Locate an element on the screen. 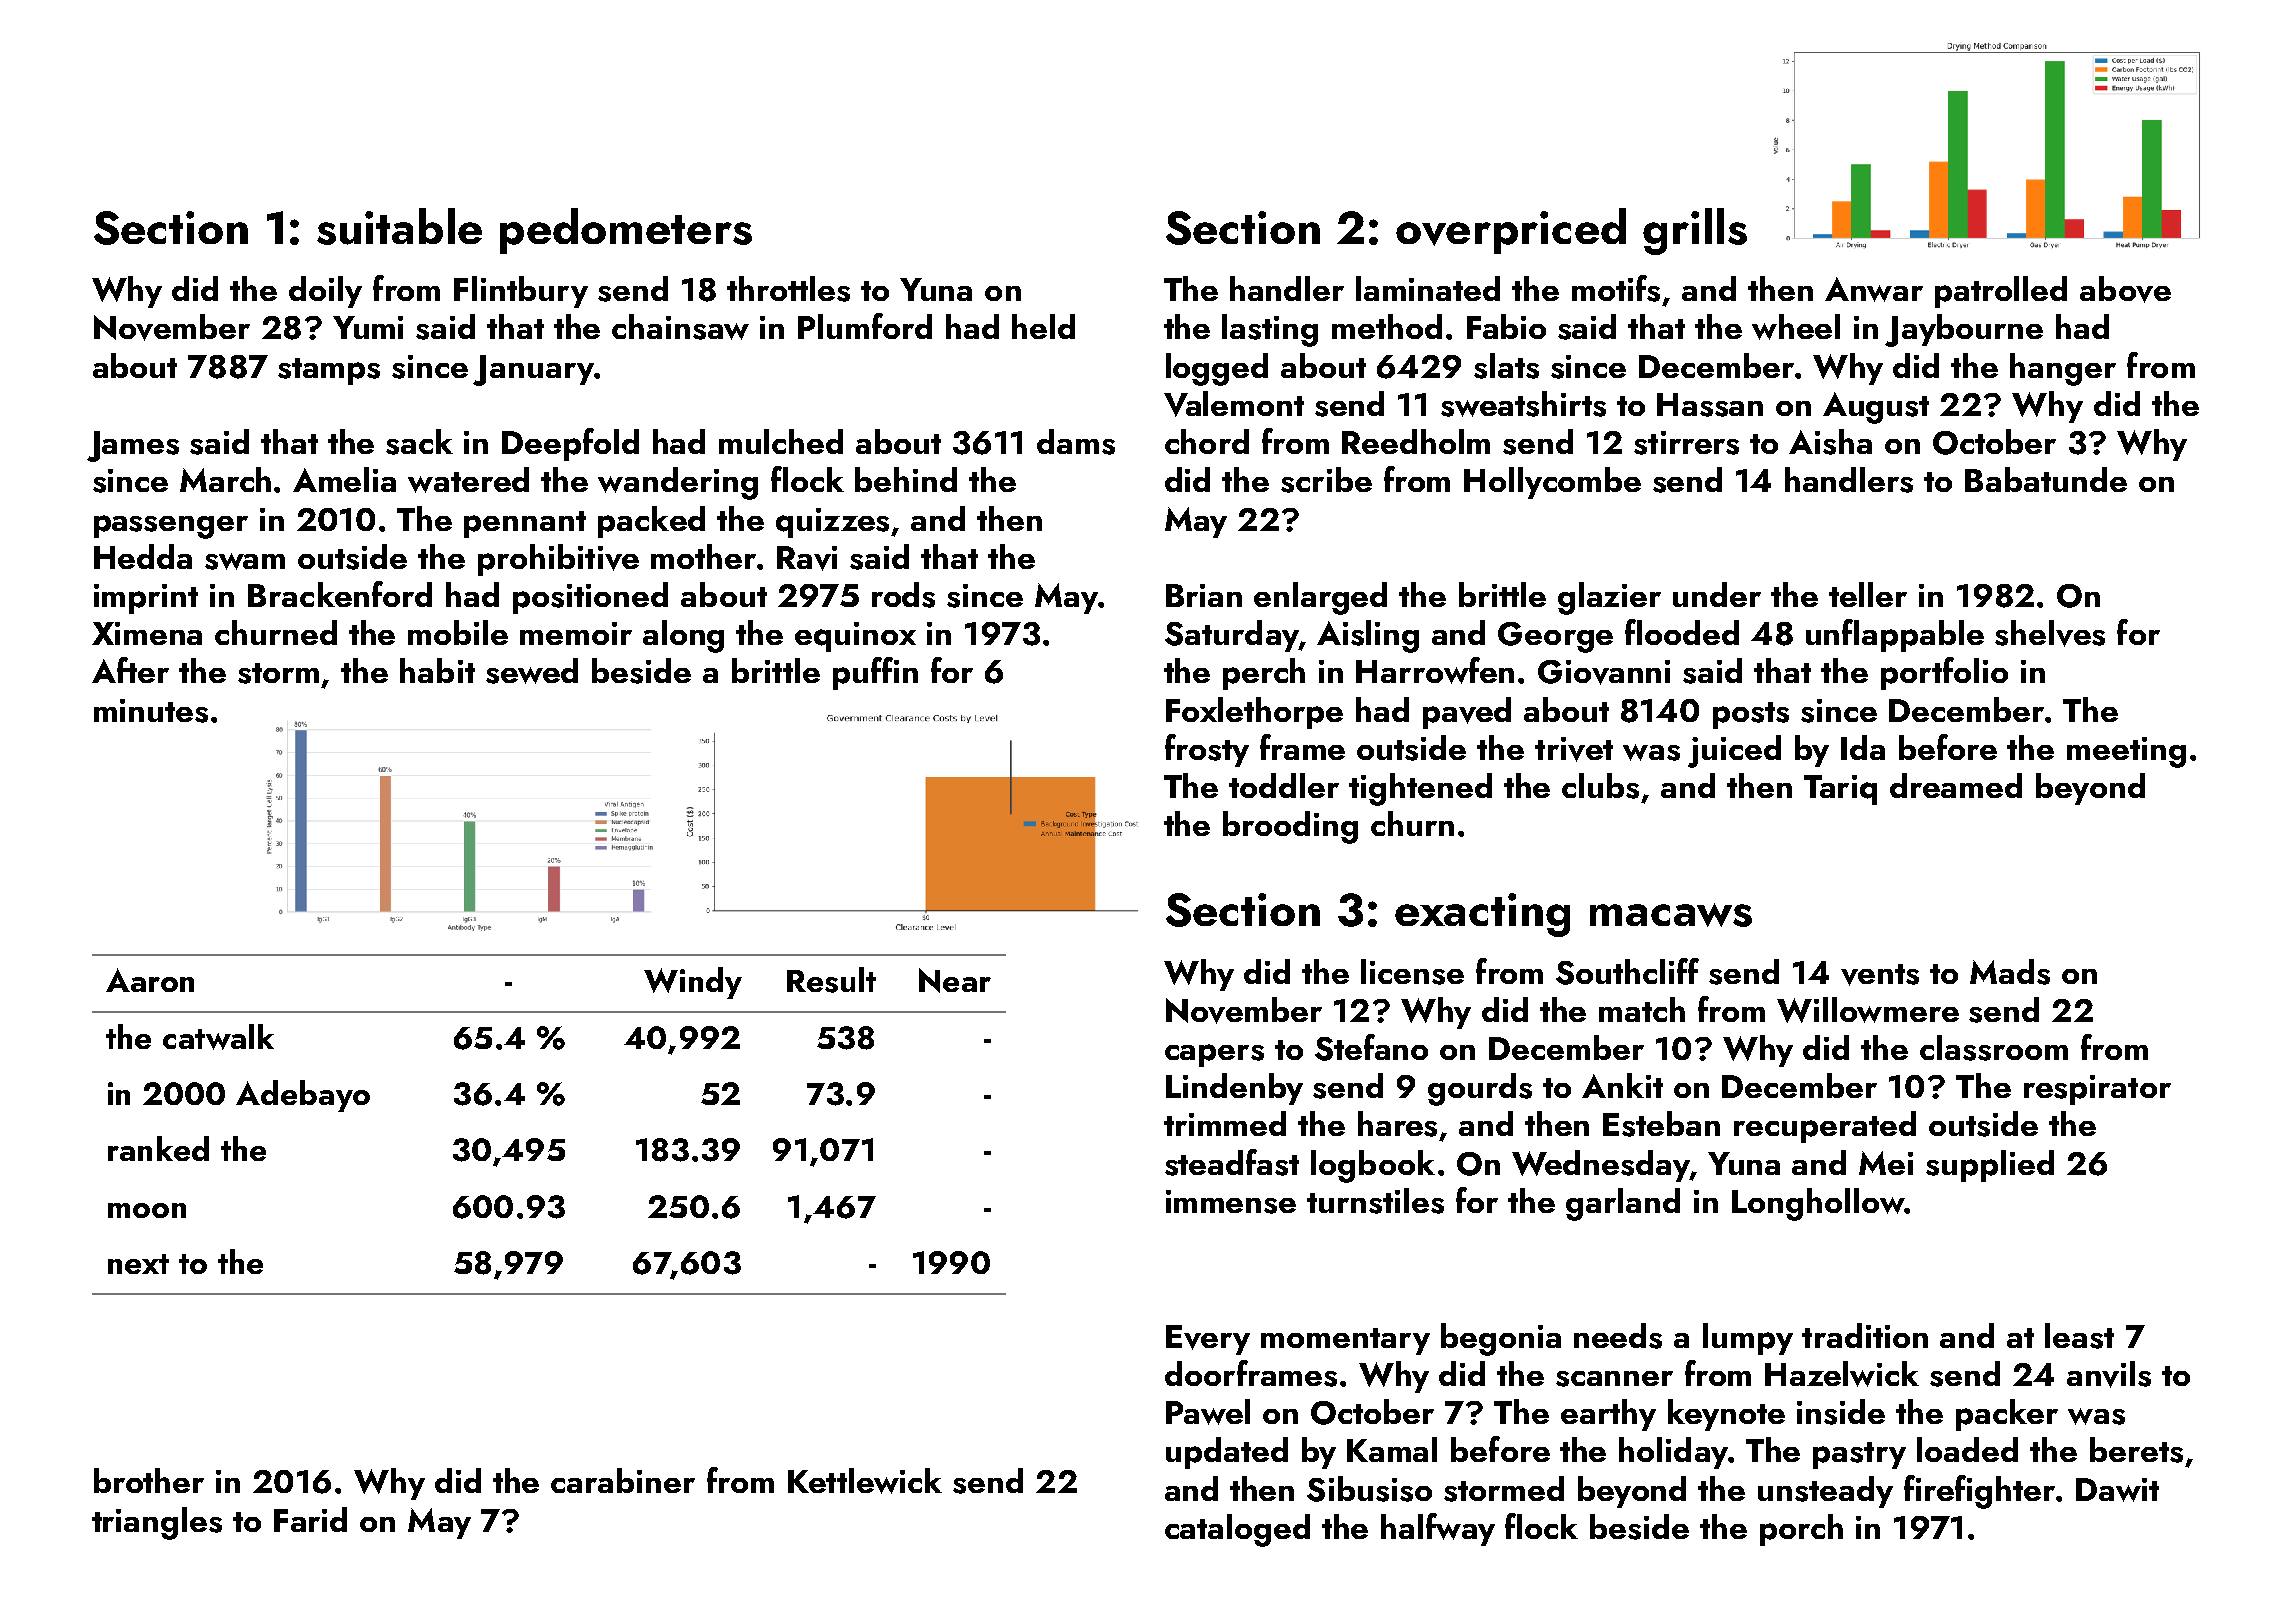 The height and width of the screenshot is (1620, 2292). Windy is located at coordinates (693, 983).
